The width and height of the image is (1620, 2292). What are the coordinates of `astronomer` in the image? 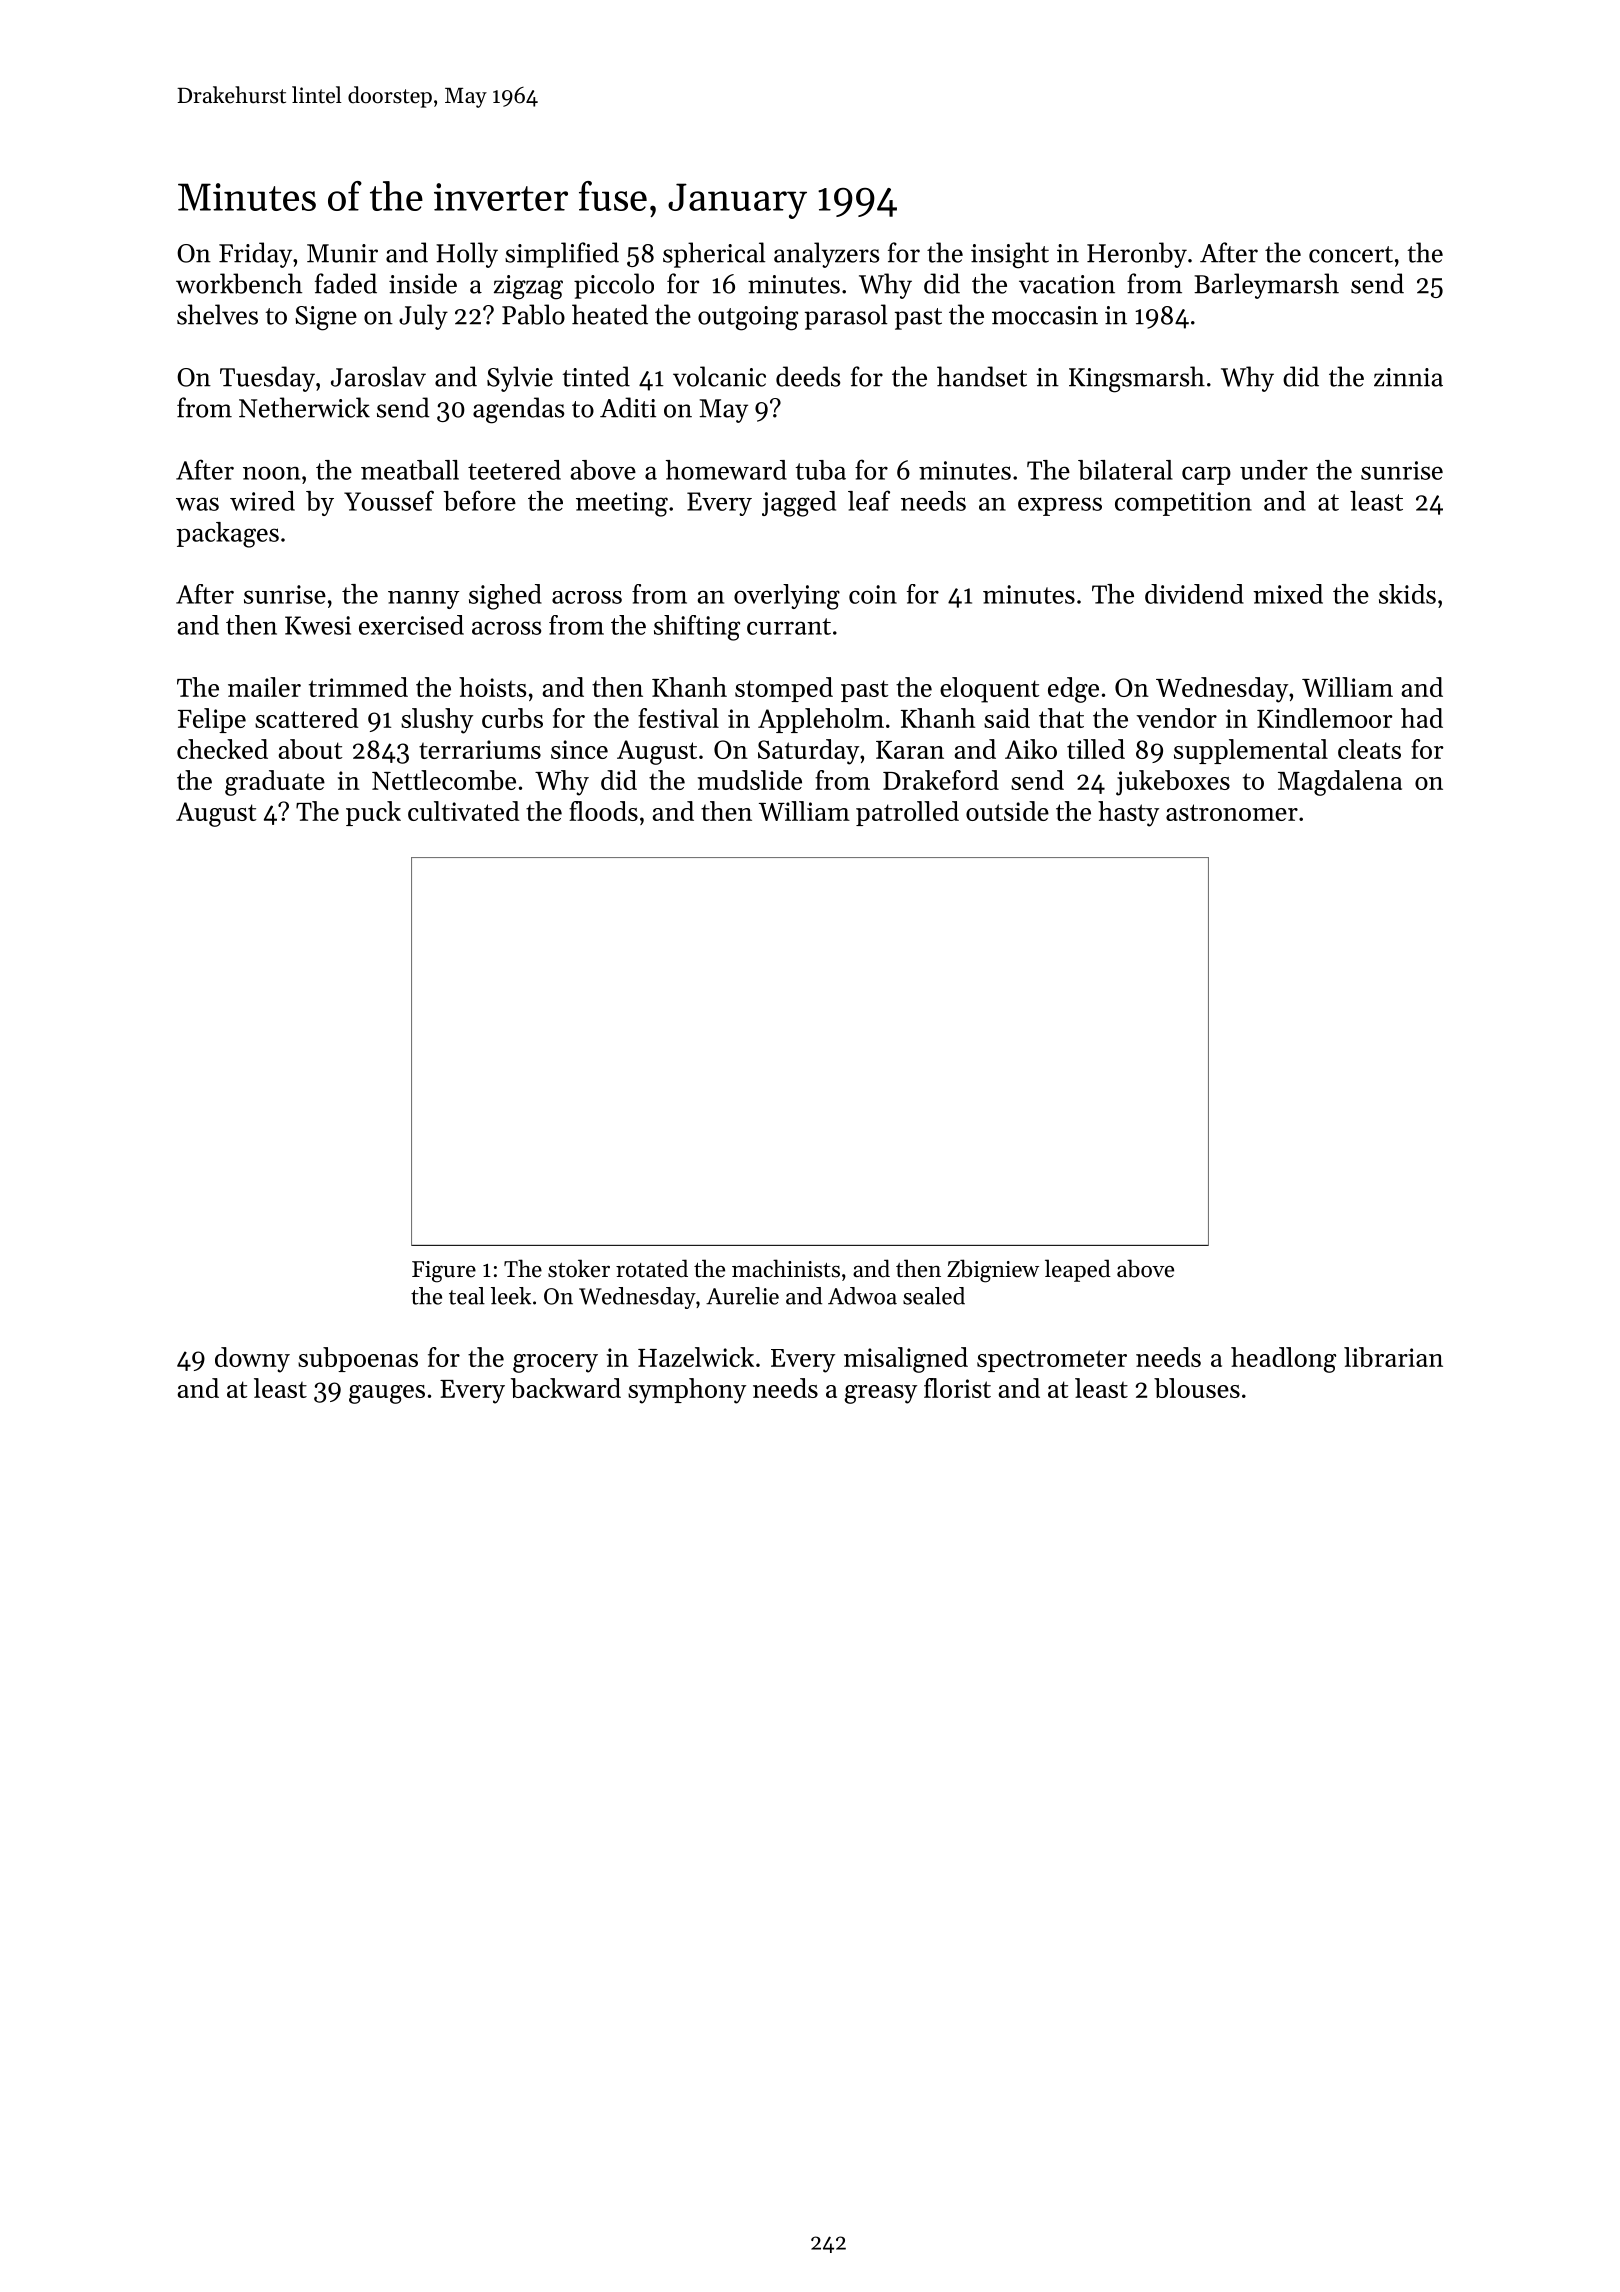 It's located at (1232, 812).
